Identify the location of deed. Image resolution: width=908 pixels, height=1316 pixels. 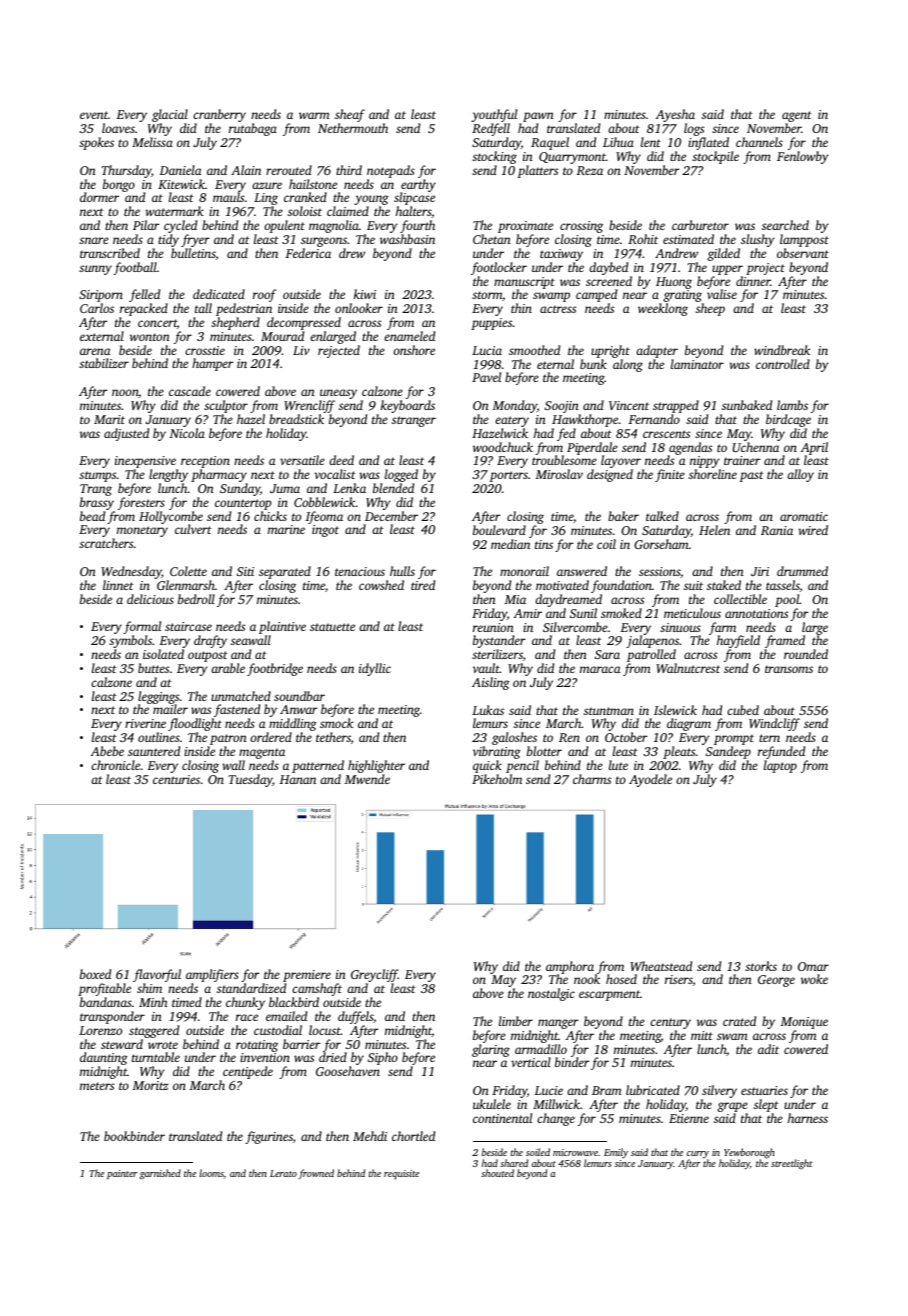
(341, 460).
